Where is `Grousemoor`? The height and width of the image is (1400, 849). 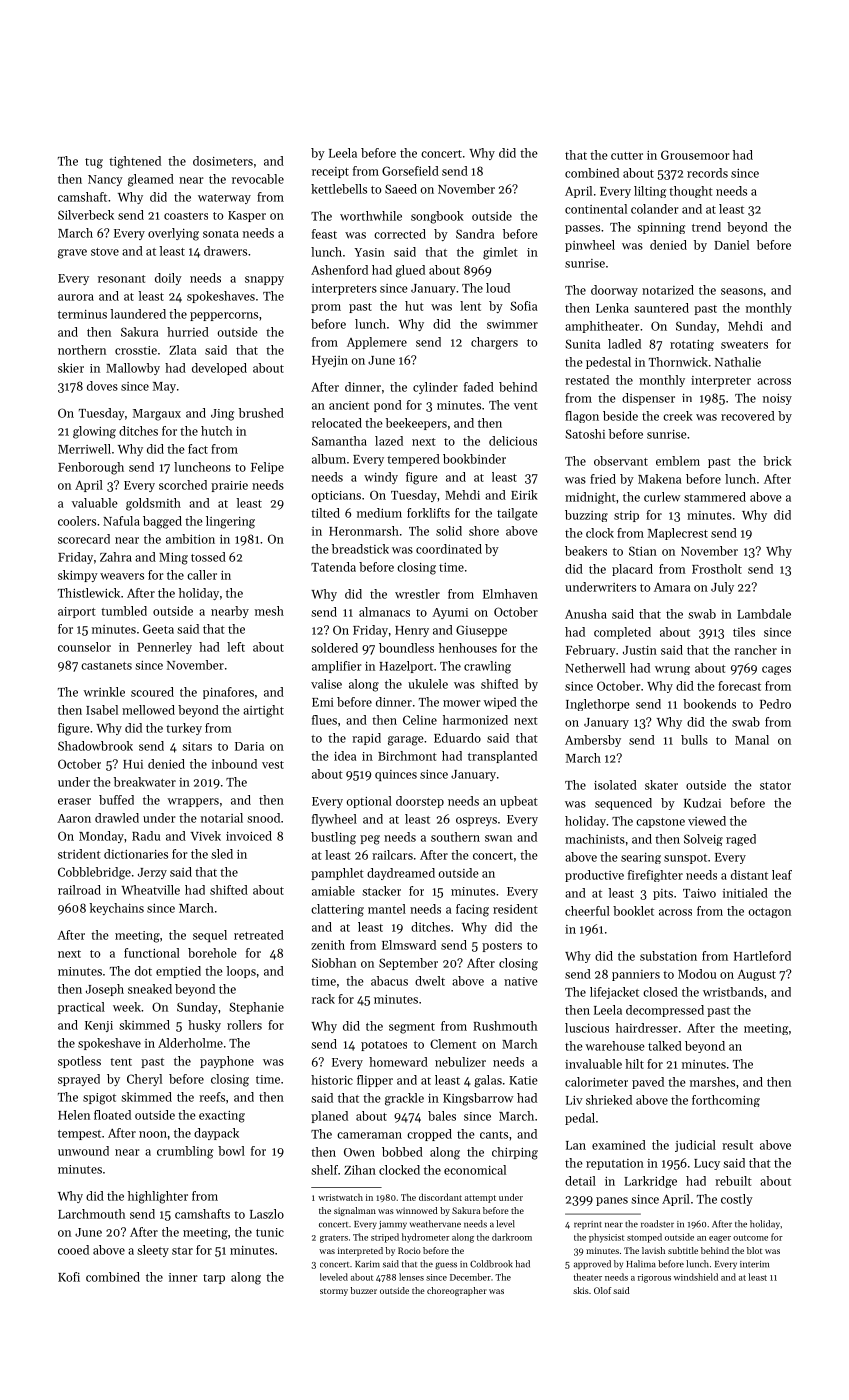
Grousemoor is located at coordinates (695, 155).
